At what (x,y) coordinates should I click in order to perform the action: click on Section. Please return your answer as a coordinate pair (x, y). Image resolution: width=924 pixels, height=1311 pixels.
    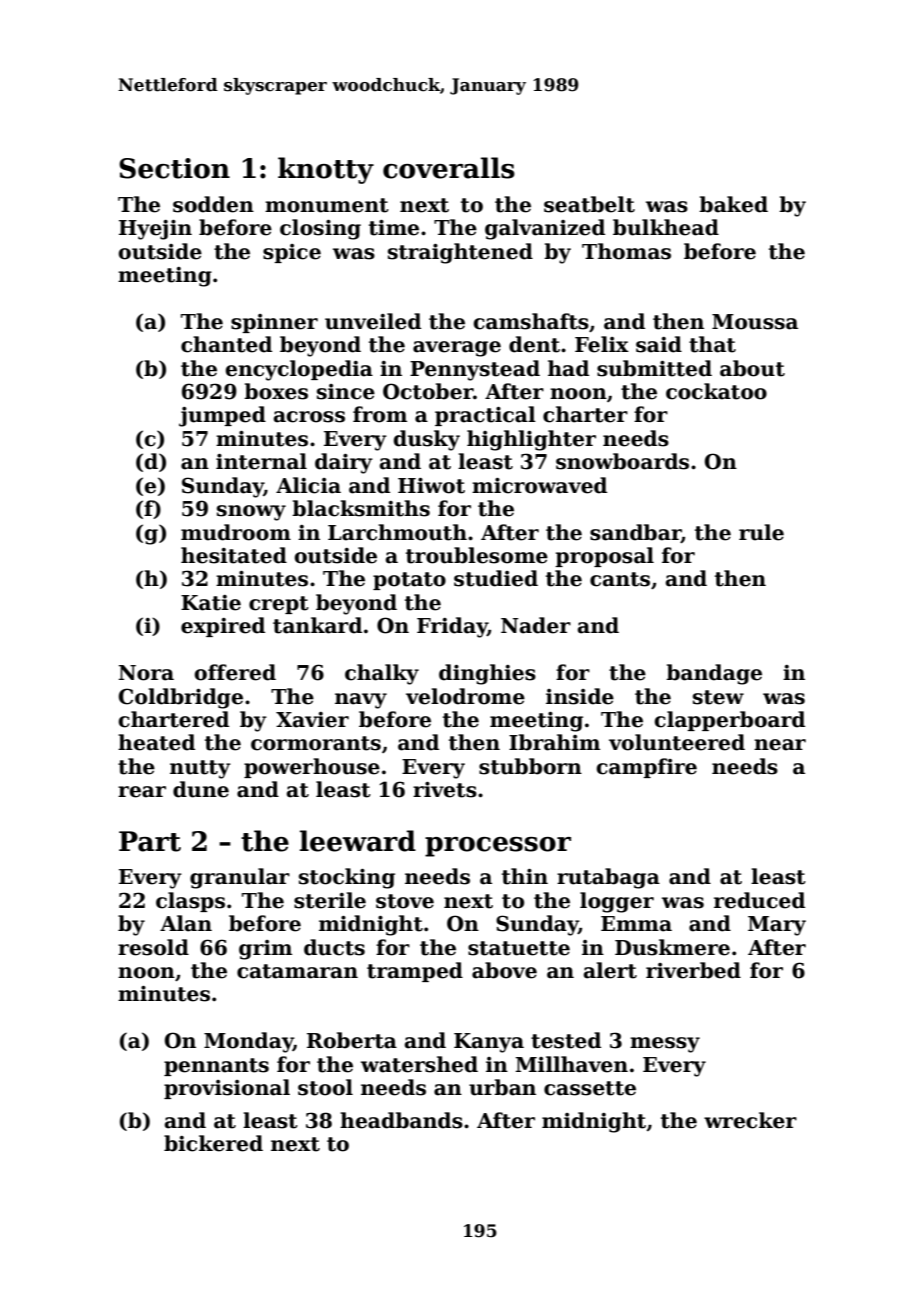
    Looking at the image, I should click on (174, 168).
